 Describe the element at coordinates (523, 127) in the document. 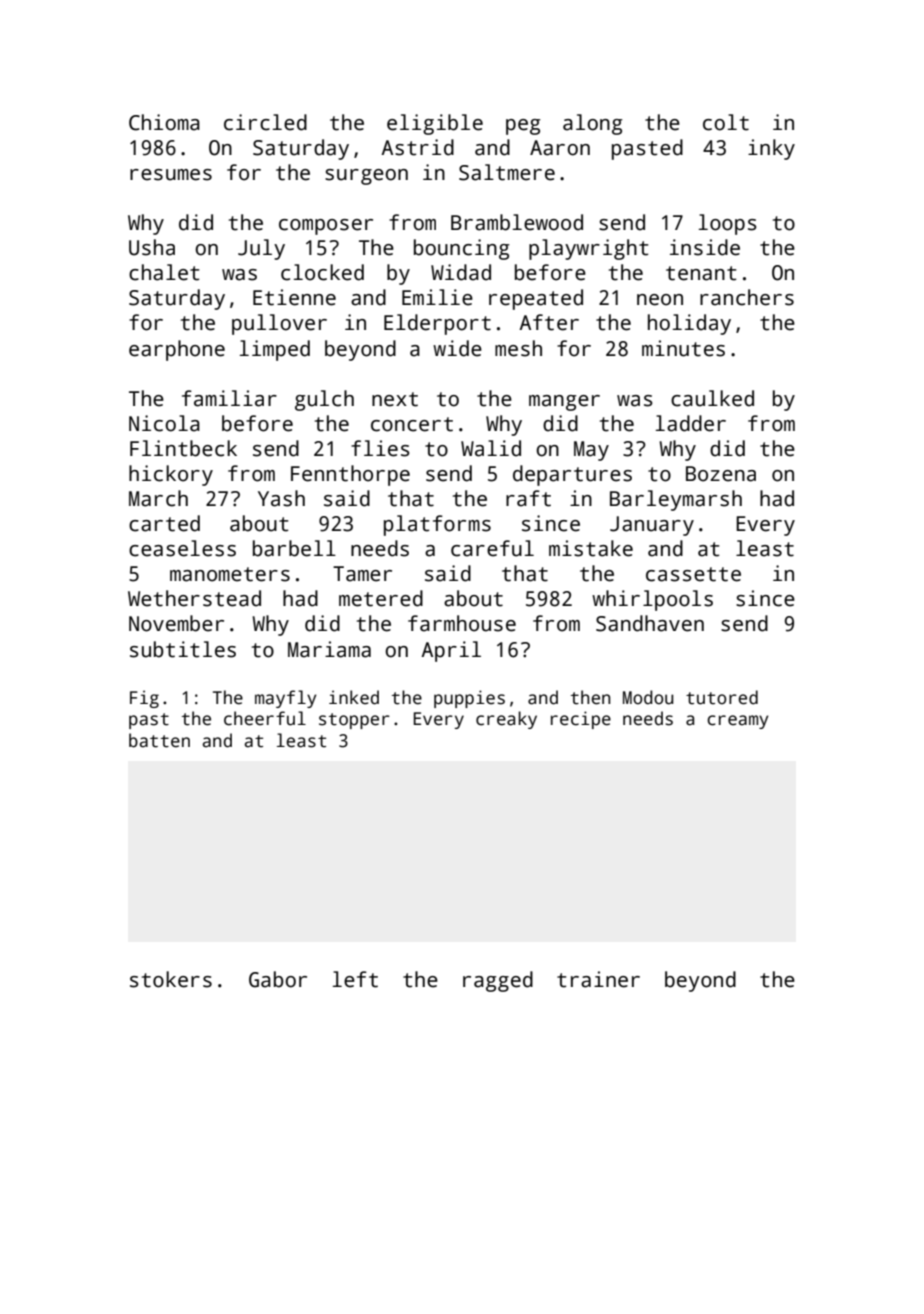

I see `peg` at that location.
